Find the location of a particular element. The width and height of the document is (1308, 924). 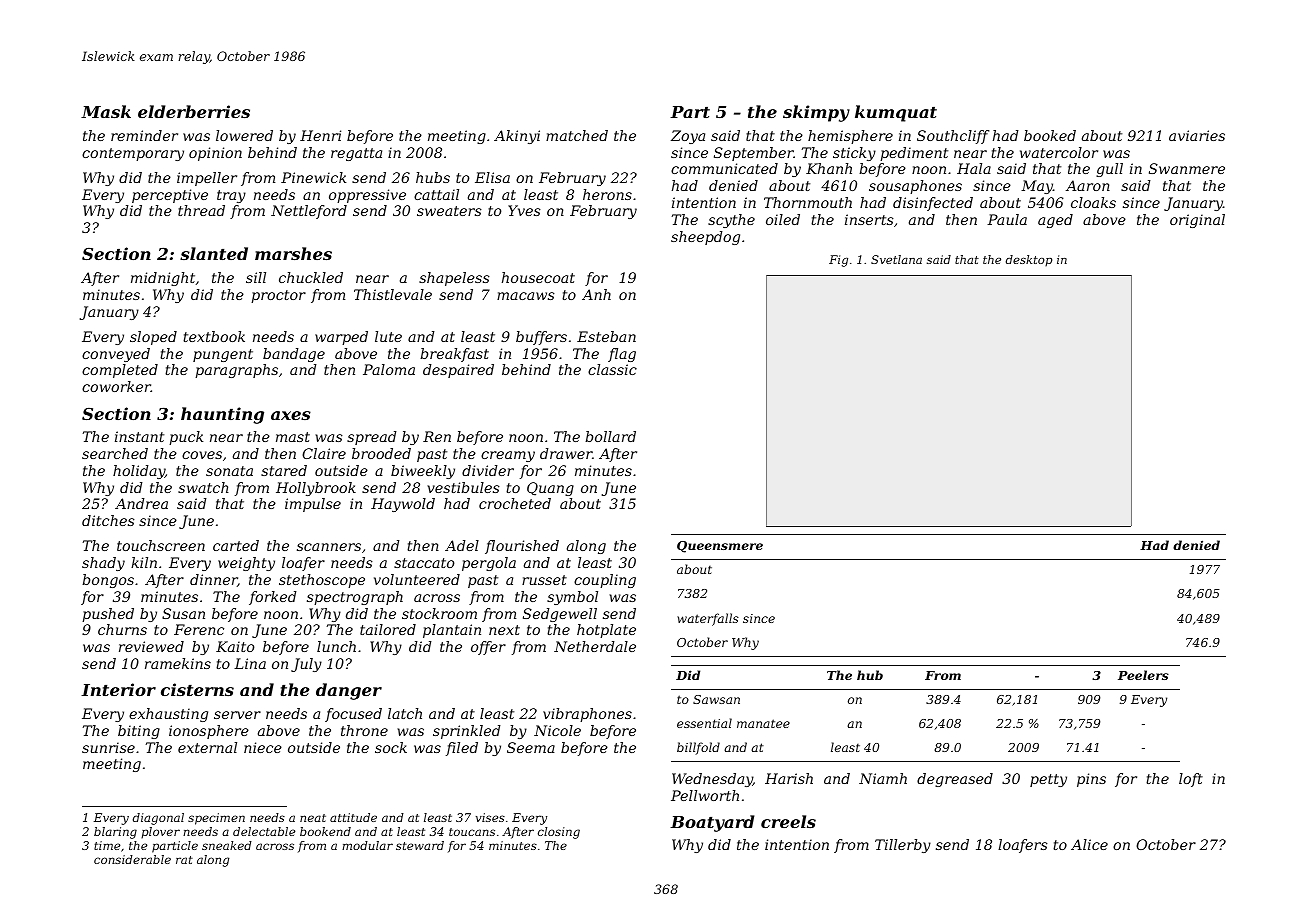

Queensmere is located at coordinates (720, 547).
